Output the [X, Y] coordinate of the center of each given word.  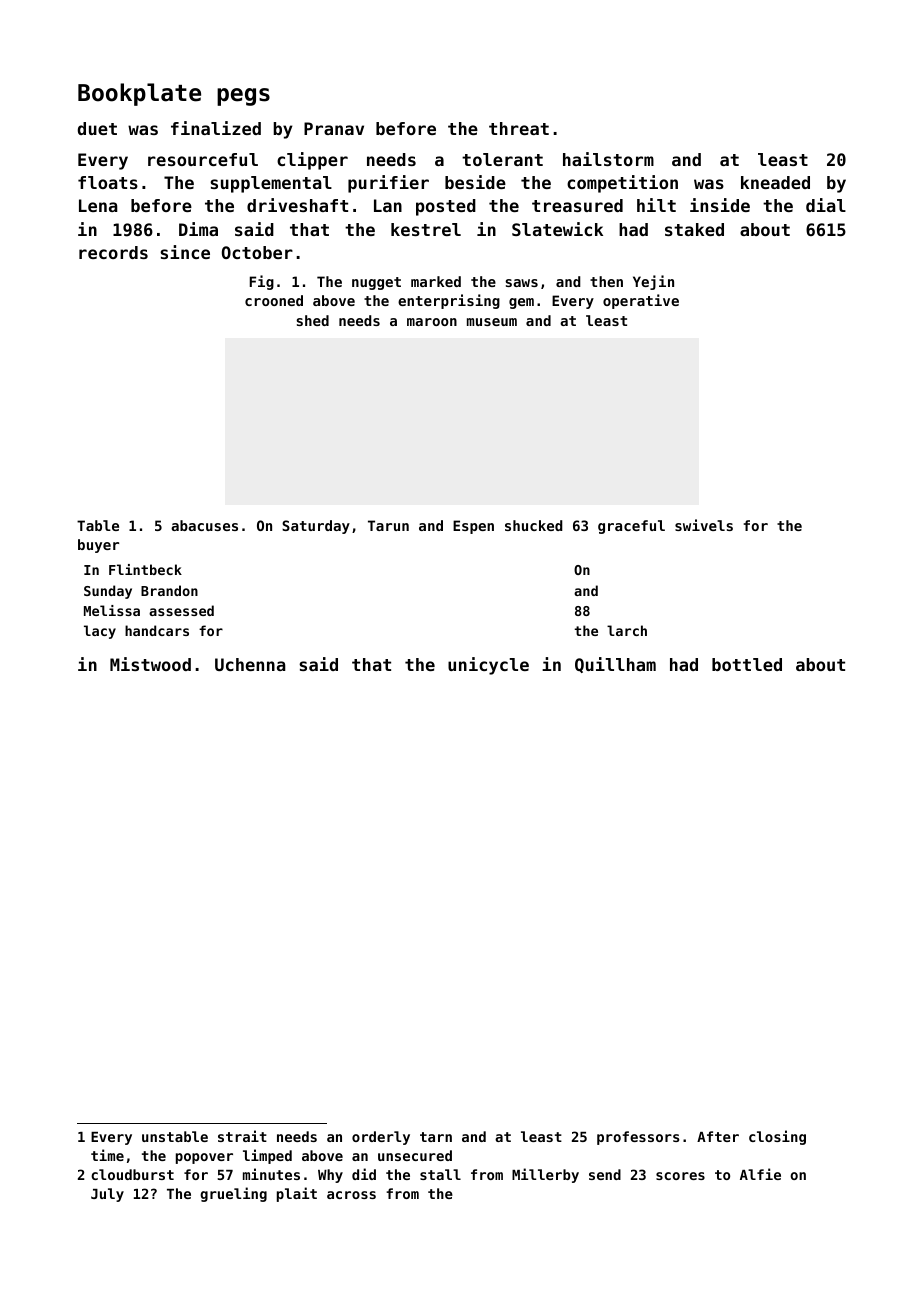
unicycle [488, 666]
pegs [243, 97]
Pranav [334, 128]
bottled [747, 664]
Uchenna [250, 664]
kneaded [775, 182]
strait [242, 1136]
